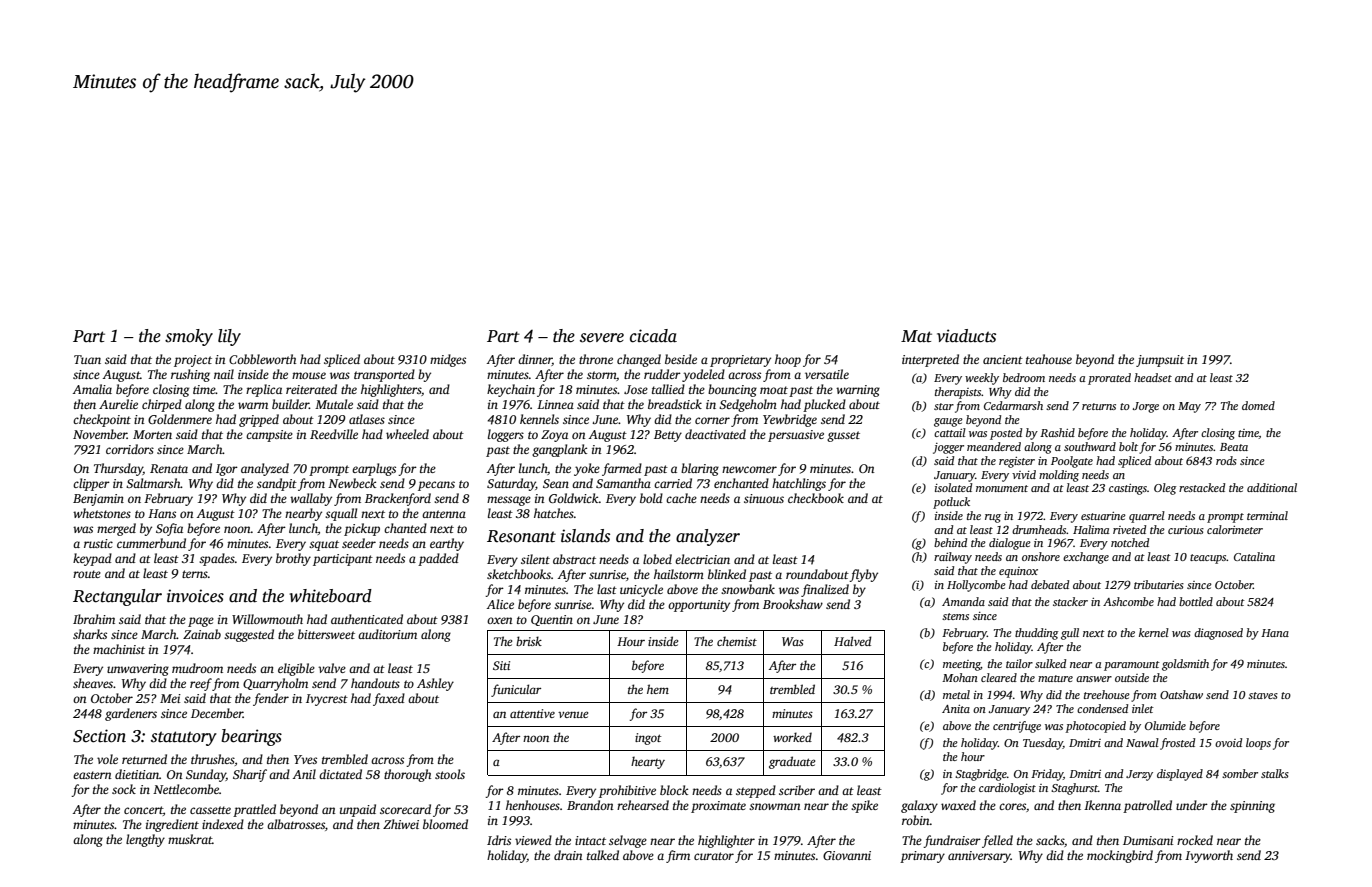 The height and width of the page is (887, 1372). What do you see at coordinates (960, 677) in the page?
I see `Mohan` at bounding box center [960, 677].
